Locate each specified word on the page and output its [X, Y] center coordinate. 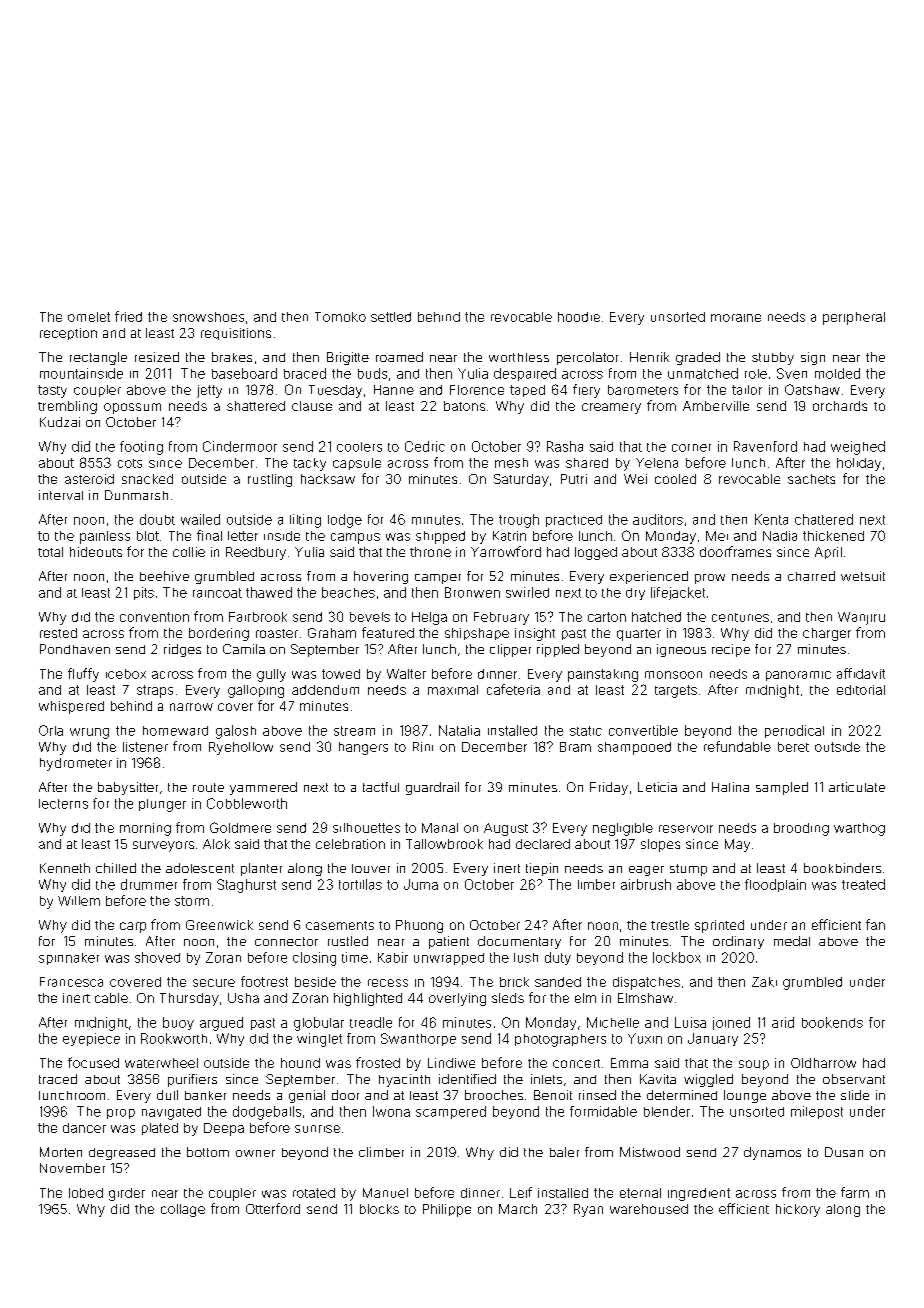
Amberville [716, 406]
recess [388, 983]
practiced [574, 521]
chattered [824, 519]
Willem [79, 901]
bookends [832, 1022]
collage [183, 1210]
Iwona [391, 1111]
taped [527, 391]
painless [105, 537]
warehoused [649, 1209]
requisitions [236, 334]
